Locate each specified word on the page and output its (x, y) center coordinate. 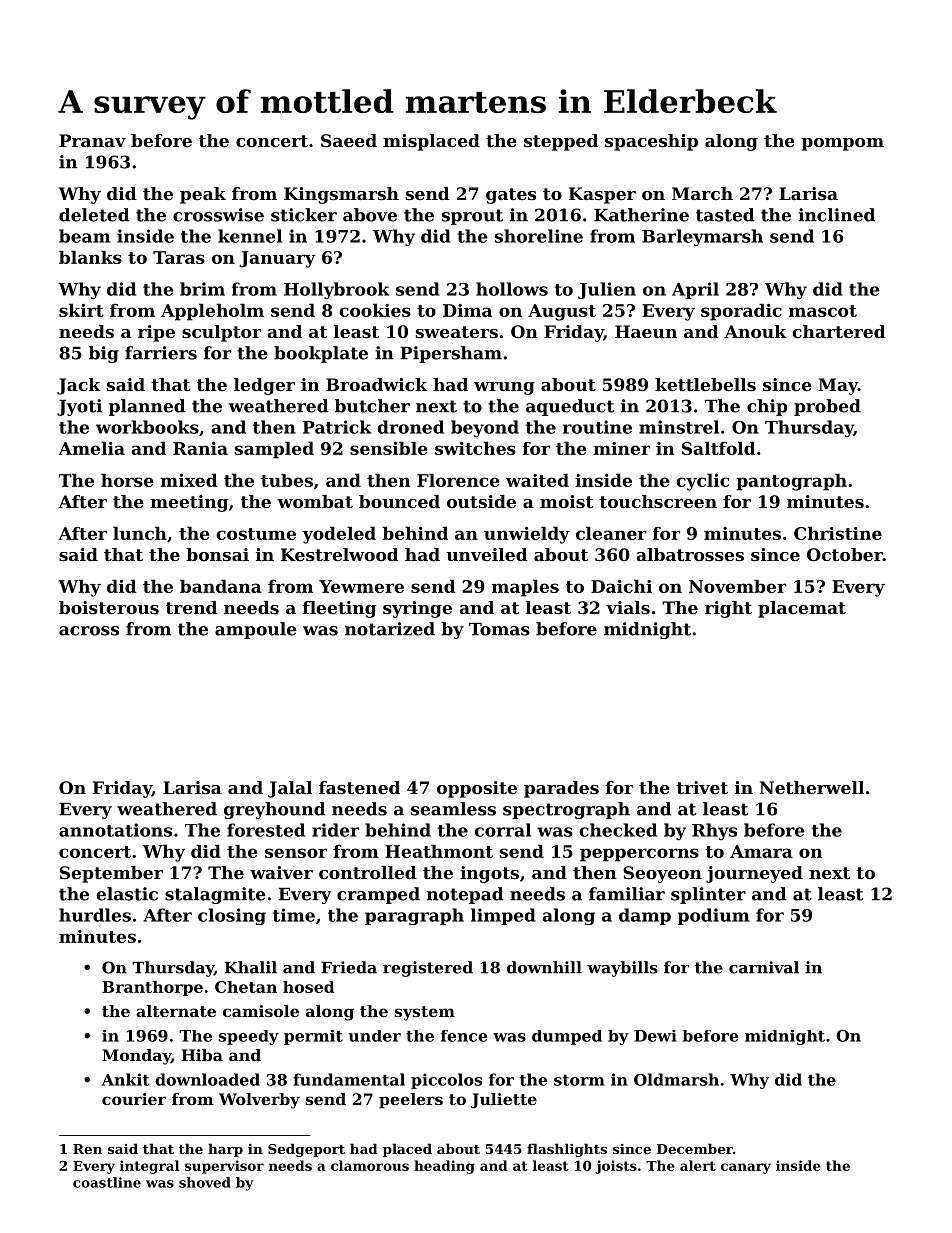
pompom (842, 144)
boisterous (109, 607)
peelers (411, 1101)
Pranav (92, 140)
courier (134, 1099)
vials (628, 607)
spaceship (651, 142)
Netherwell (811, 787)
